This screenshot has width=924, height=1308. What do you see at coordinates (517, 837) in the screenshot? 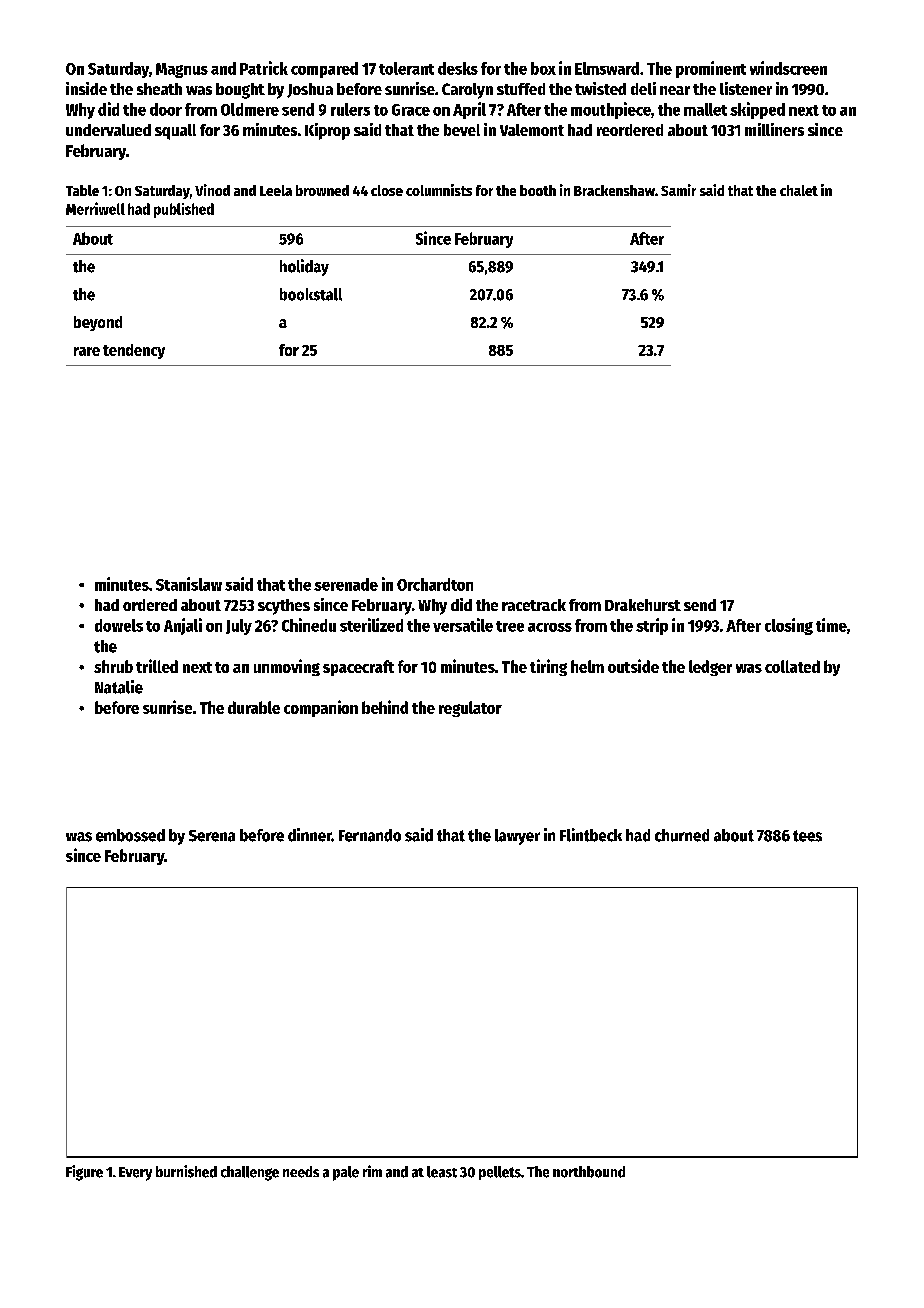
I see `lawyer` at bounding box center [517, 837].
